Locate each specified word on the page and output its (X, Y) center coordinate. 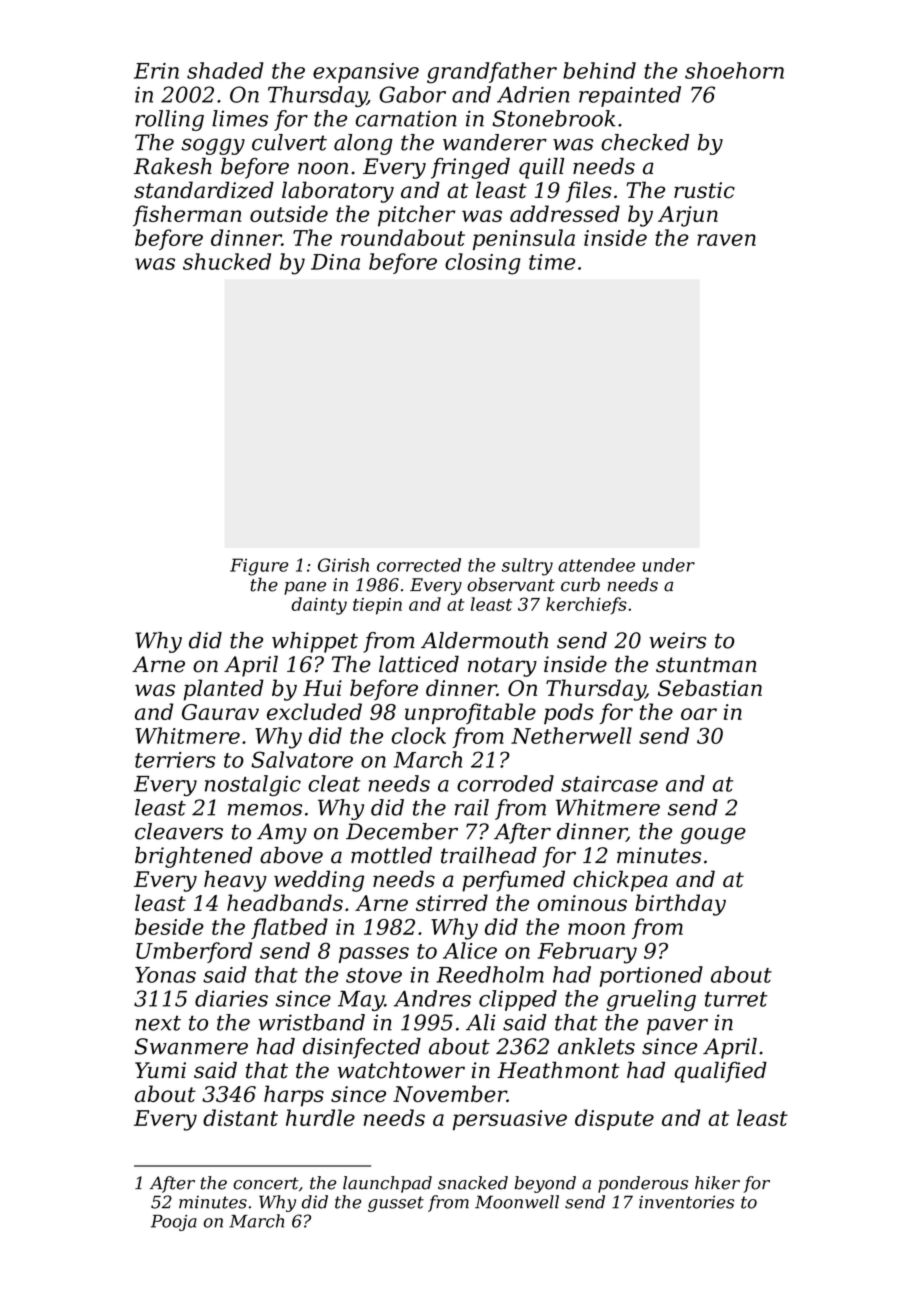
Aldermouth (484, 640)
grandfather (492, 73)
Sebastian (710, 687)
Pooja (174, 1223)
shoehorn (734, 70)
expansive (366, 73)
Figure (259, 567)
